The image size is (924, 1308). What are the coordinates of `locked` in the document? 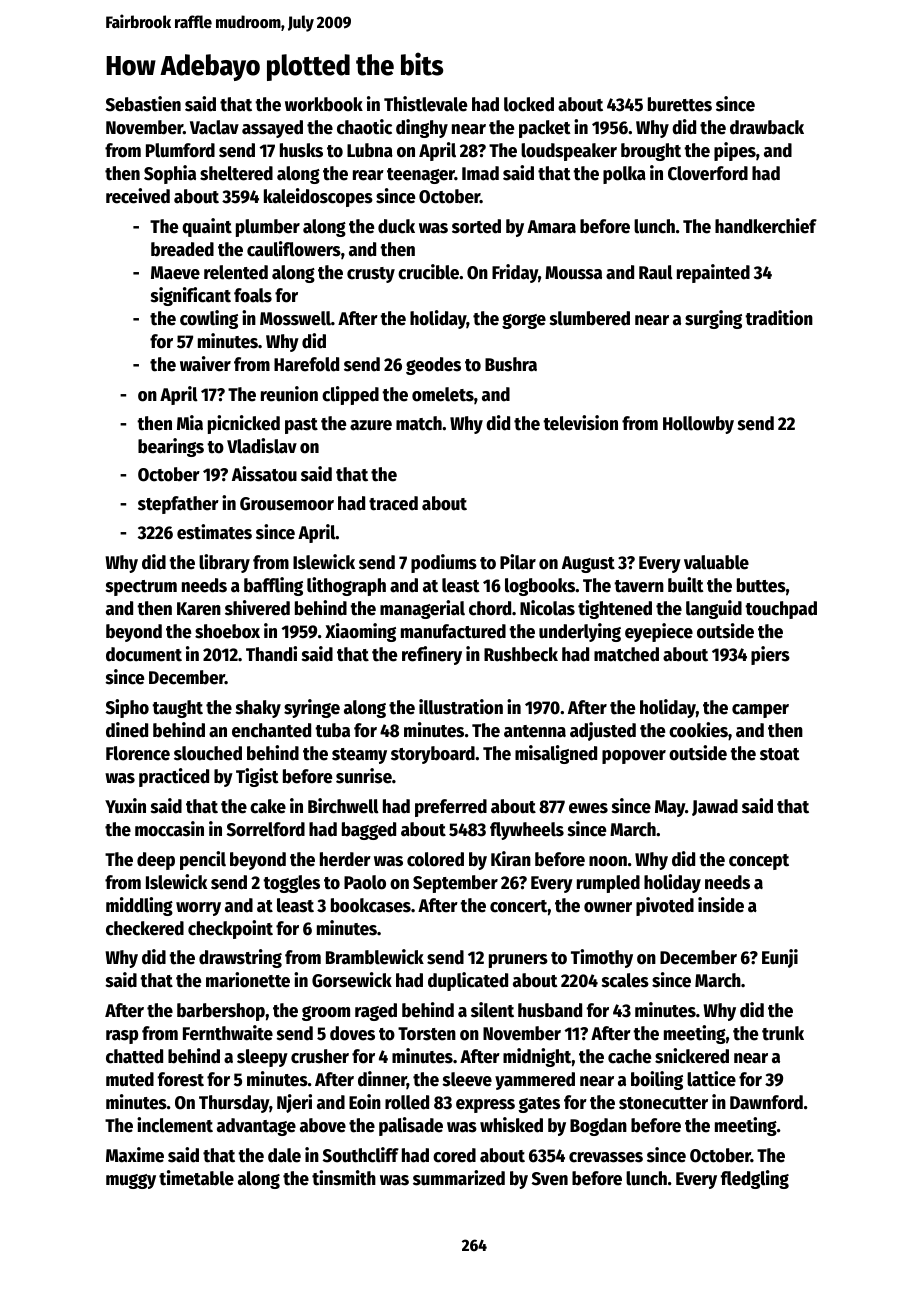 It's located at (529, 104).
